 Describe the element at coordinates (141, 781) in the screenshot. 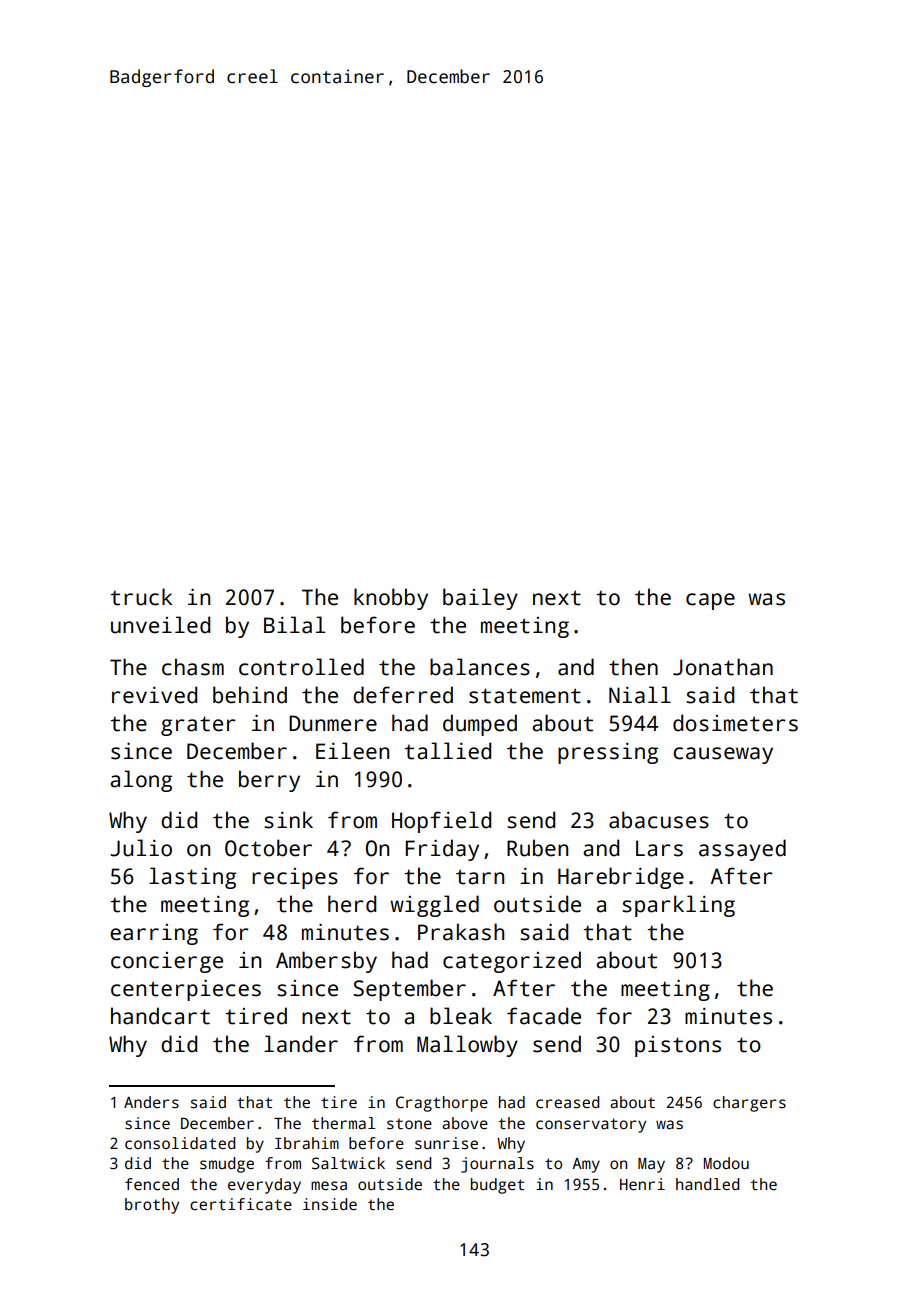

I see `along` at that location.
